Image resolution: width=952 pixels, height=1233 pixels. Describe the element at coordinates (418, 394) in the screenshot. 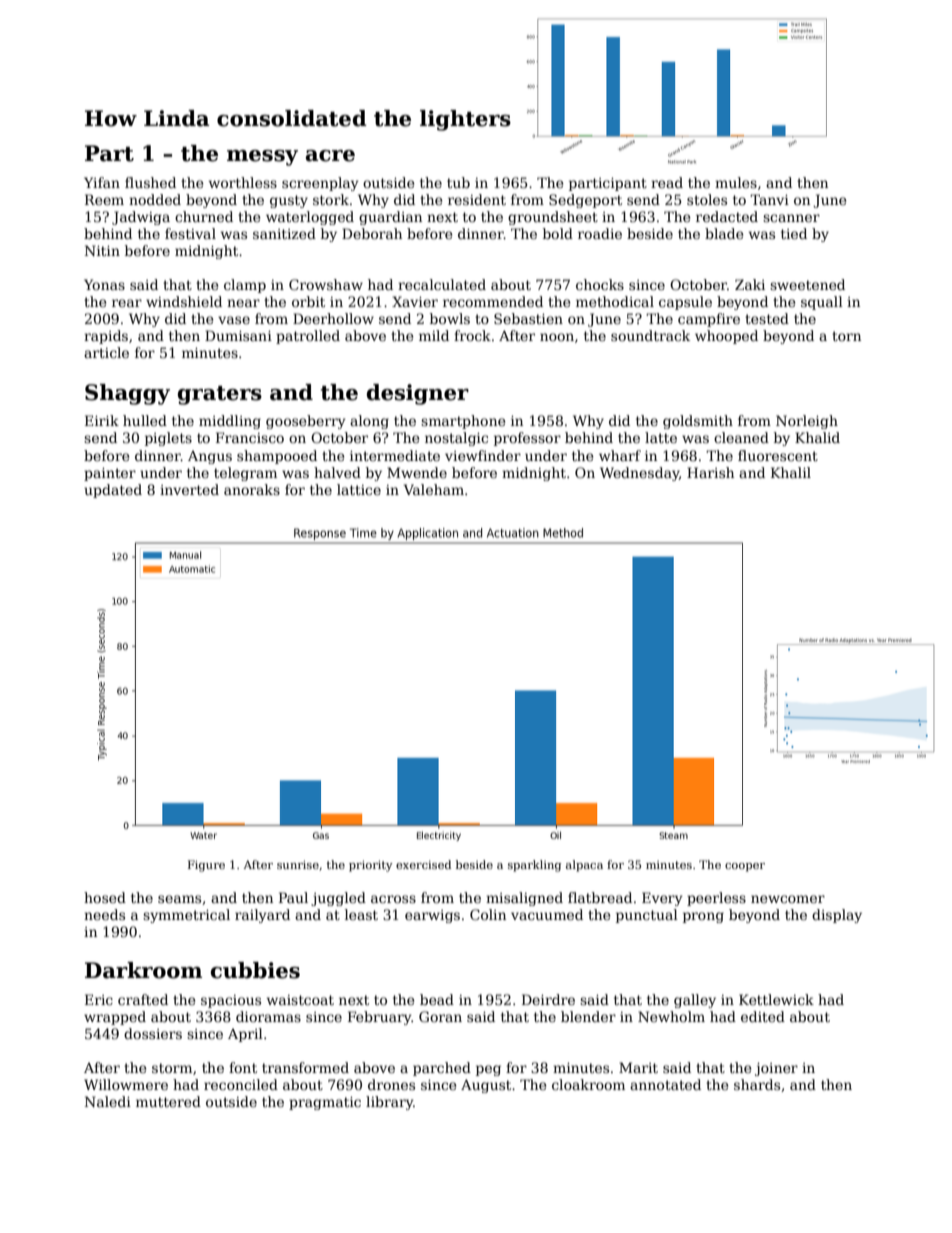

I see `designer` at that location.
